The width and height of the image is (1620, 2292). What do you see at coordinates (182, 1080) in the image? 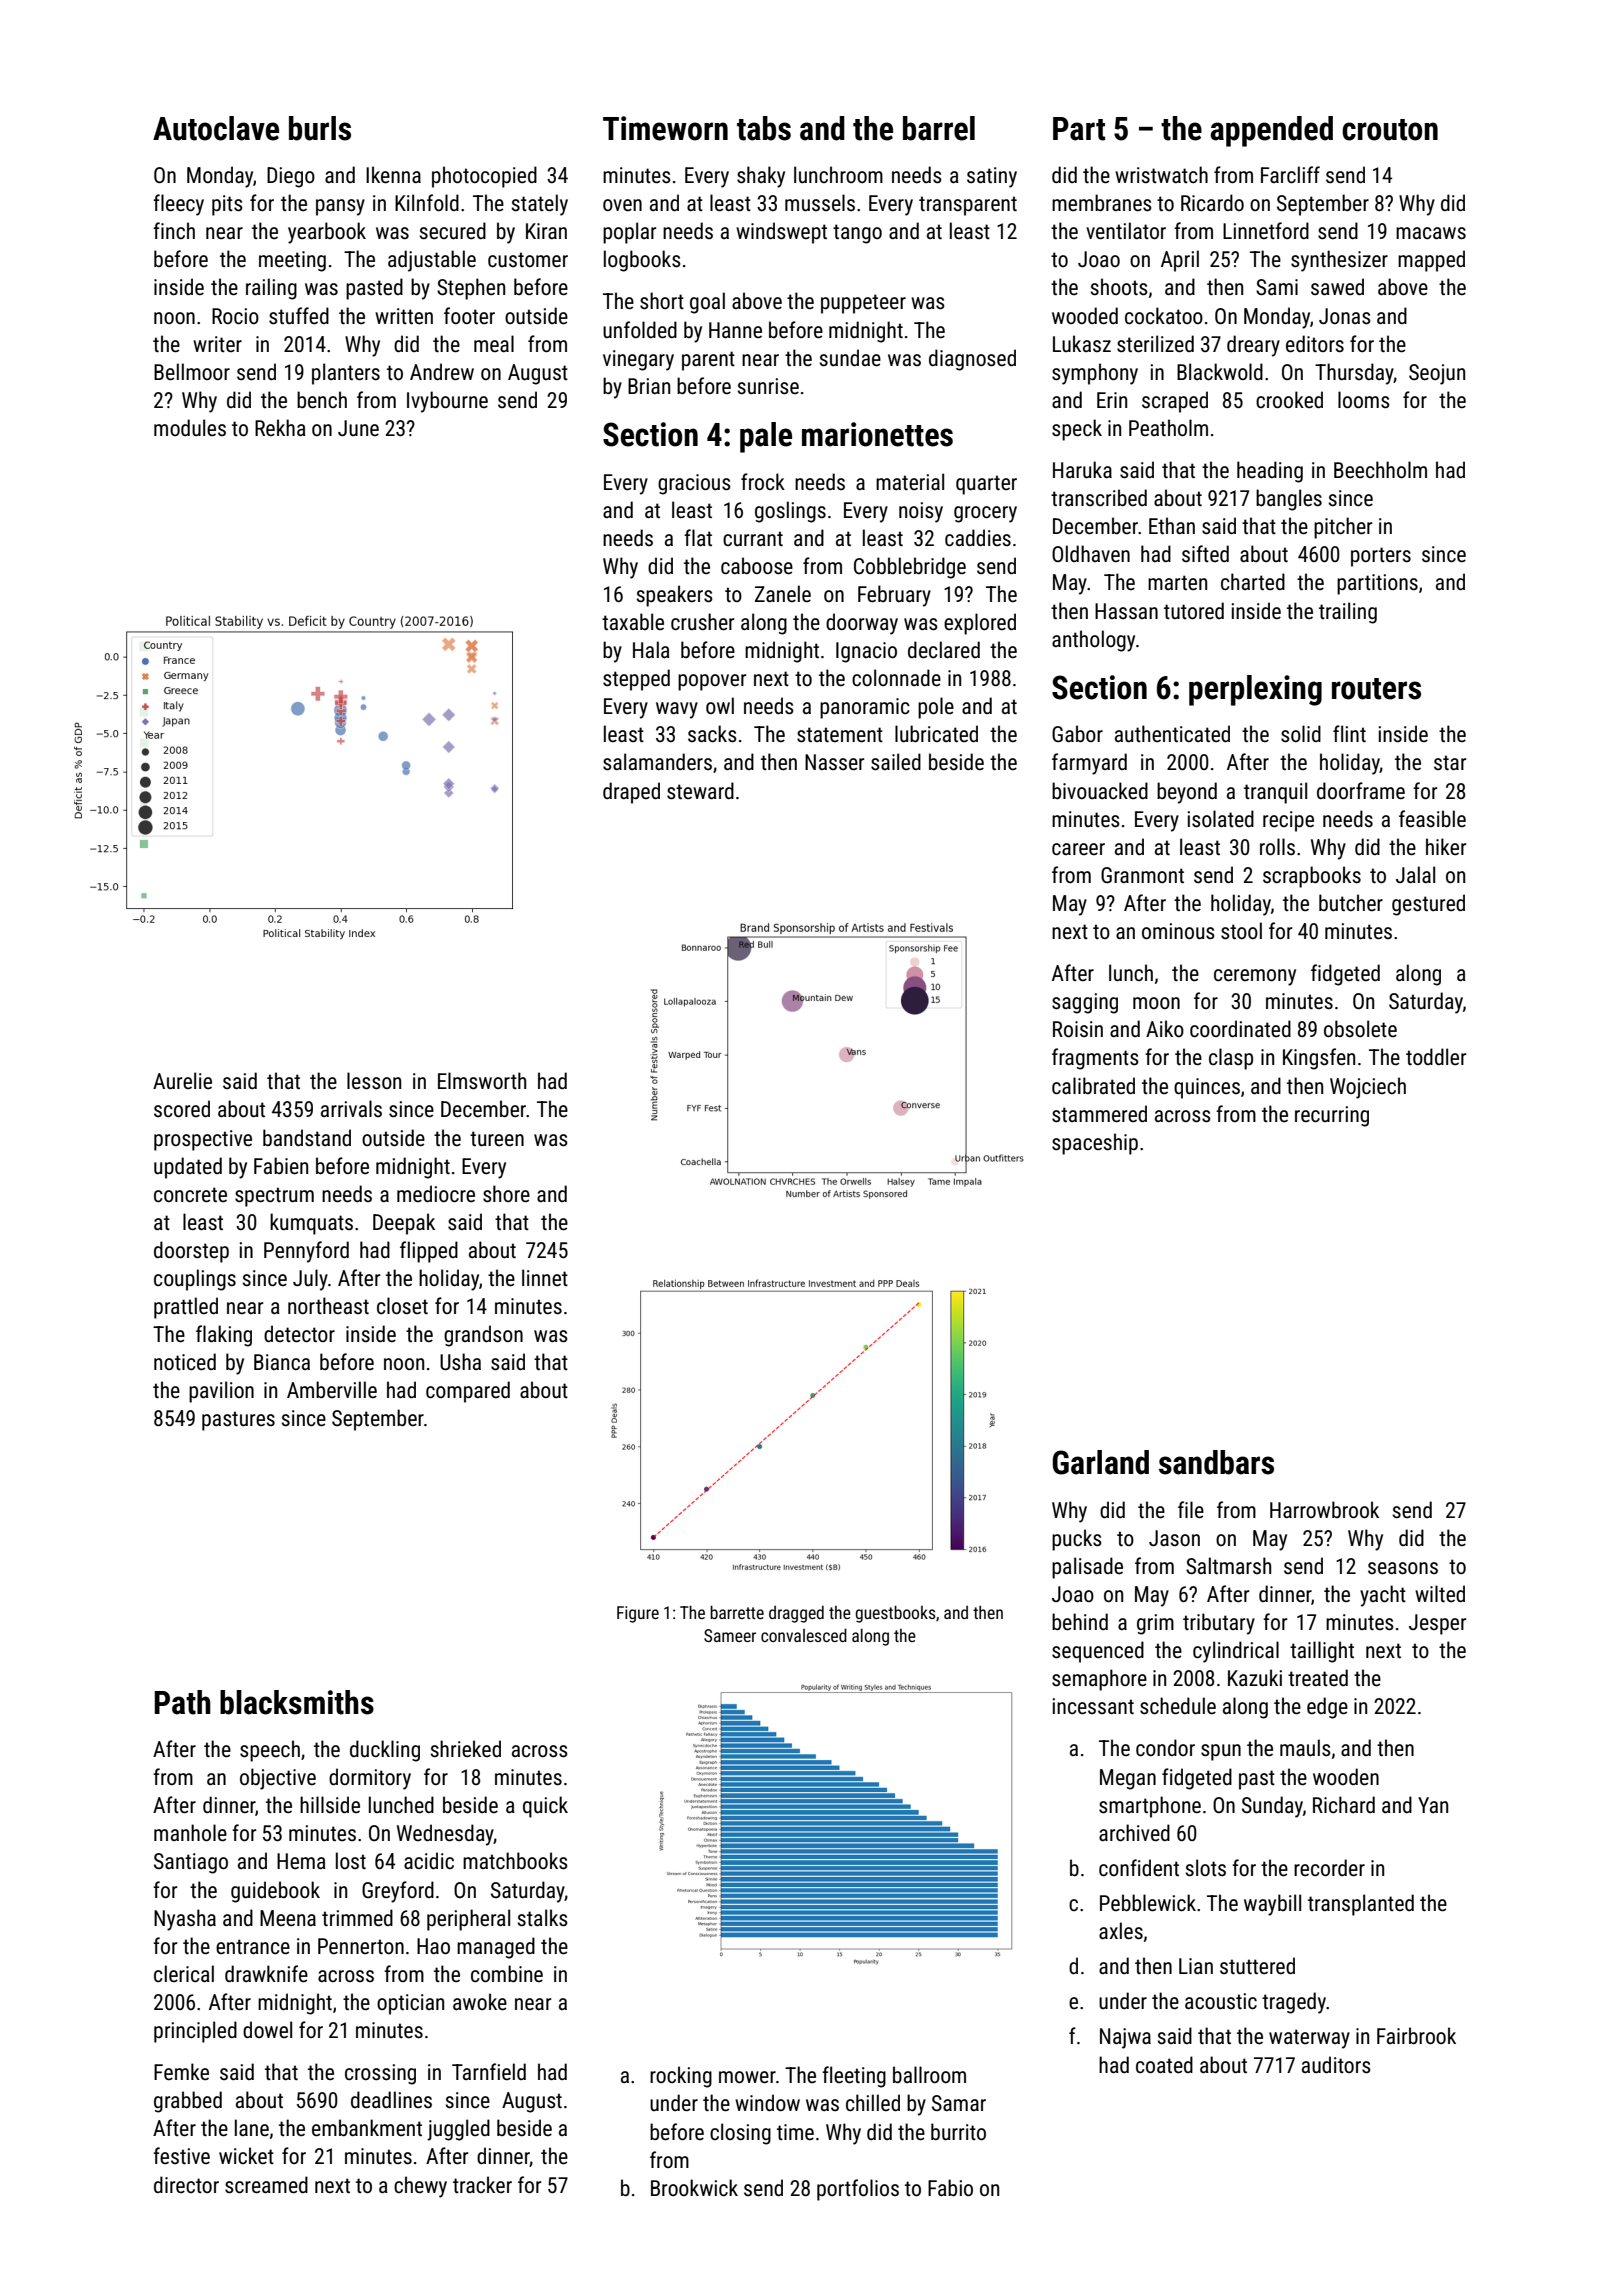
I see `Aurelie` at bounding box center [182, 1080].
